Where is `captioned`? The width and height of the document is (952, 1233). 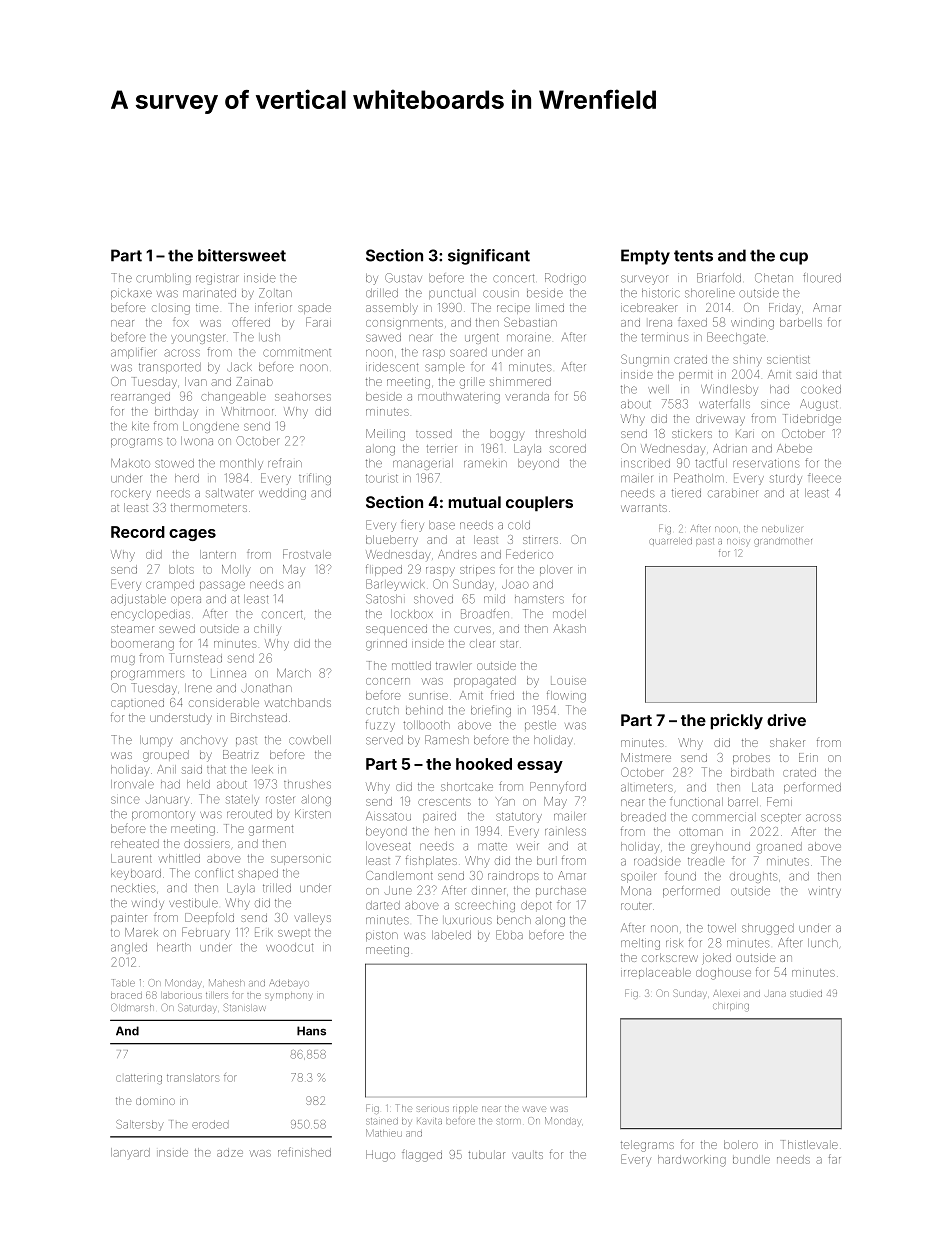 captioned is located at coordinates (137, 703).
